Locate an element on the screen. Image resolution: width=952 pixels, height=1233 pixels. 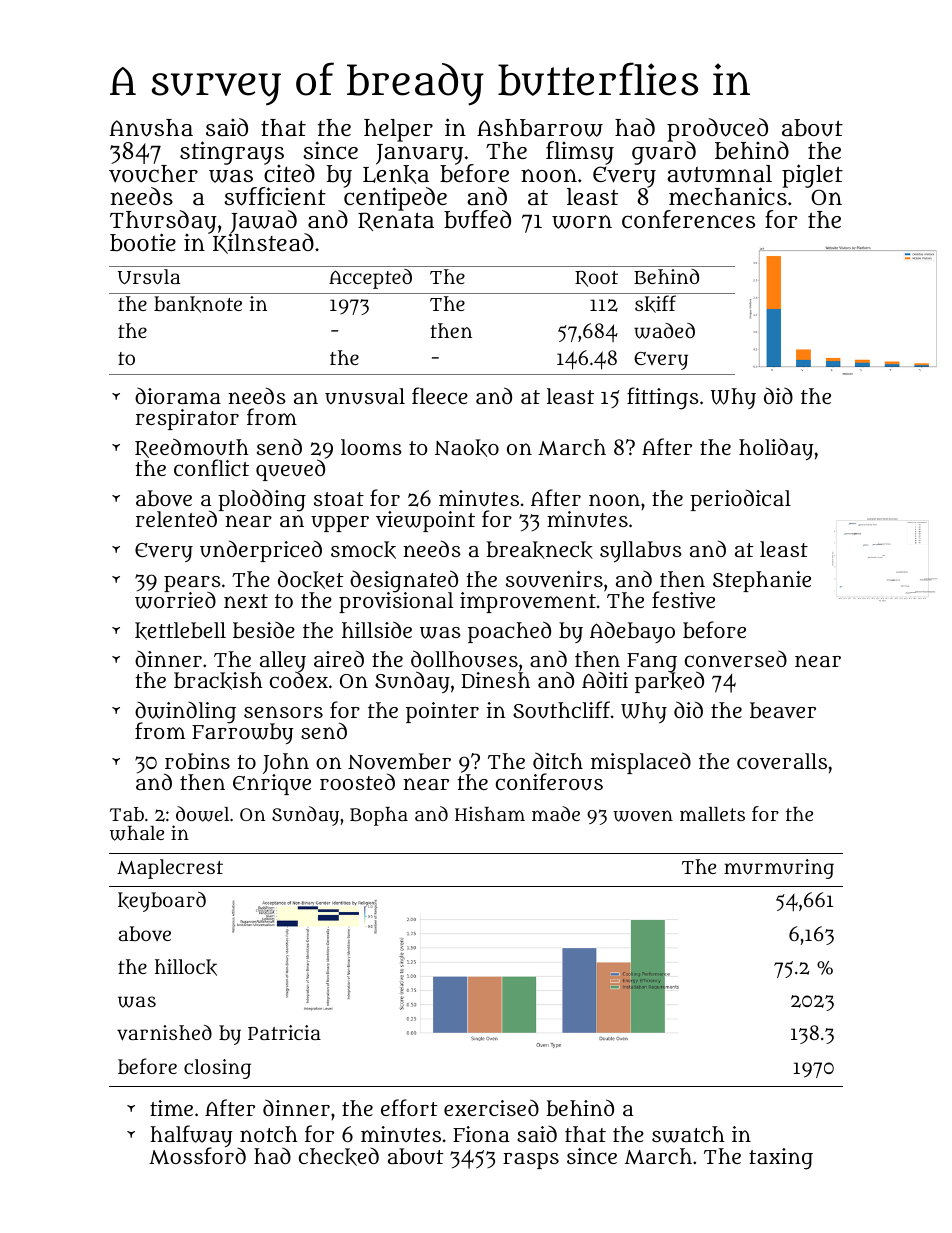
holiday is located at coordinates (776, 449).
